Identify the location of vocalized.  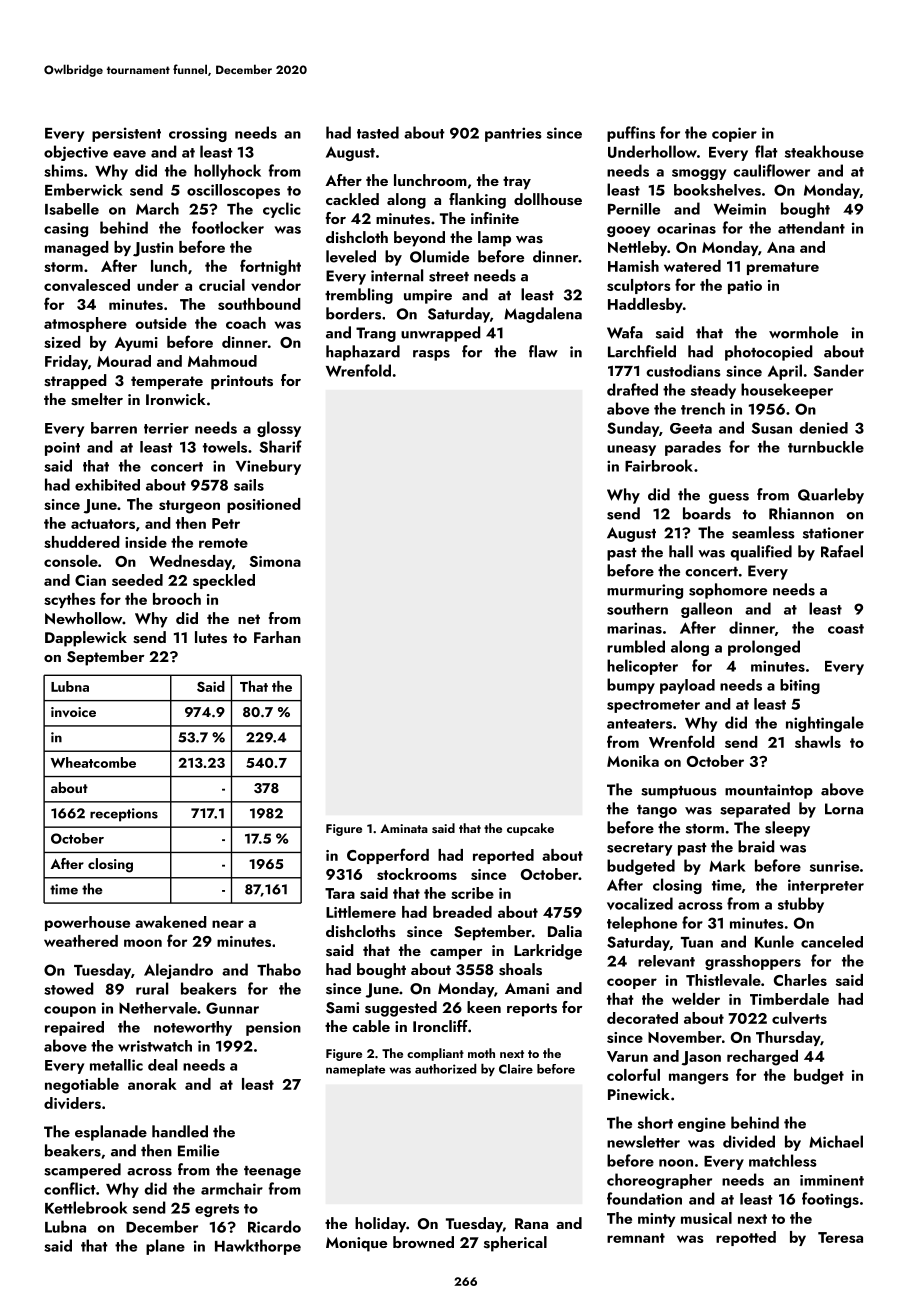
(640, 903).
